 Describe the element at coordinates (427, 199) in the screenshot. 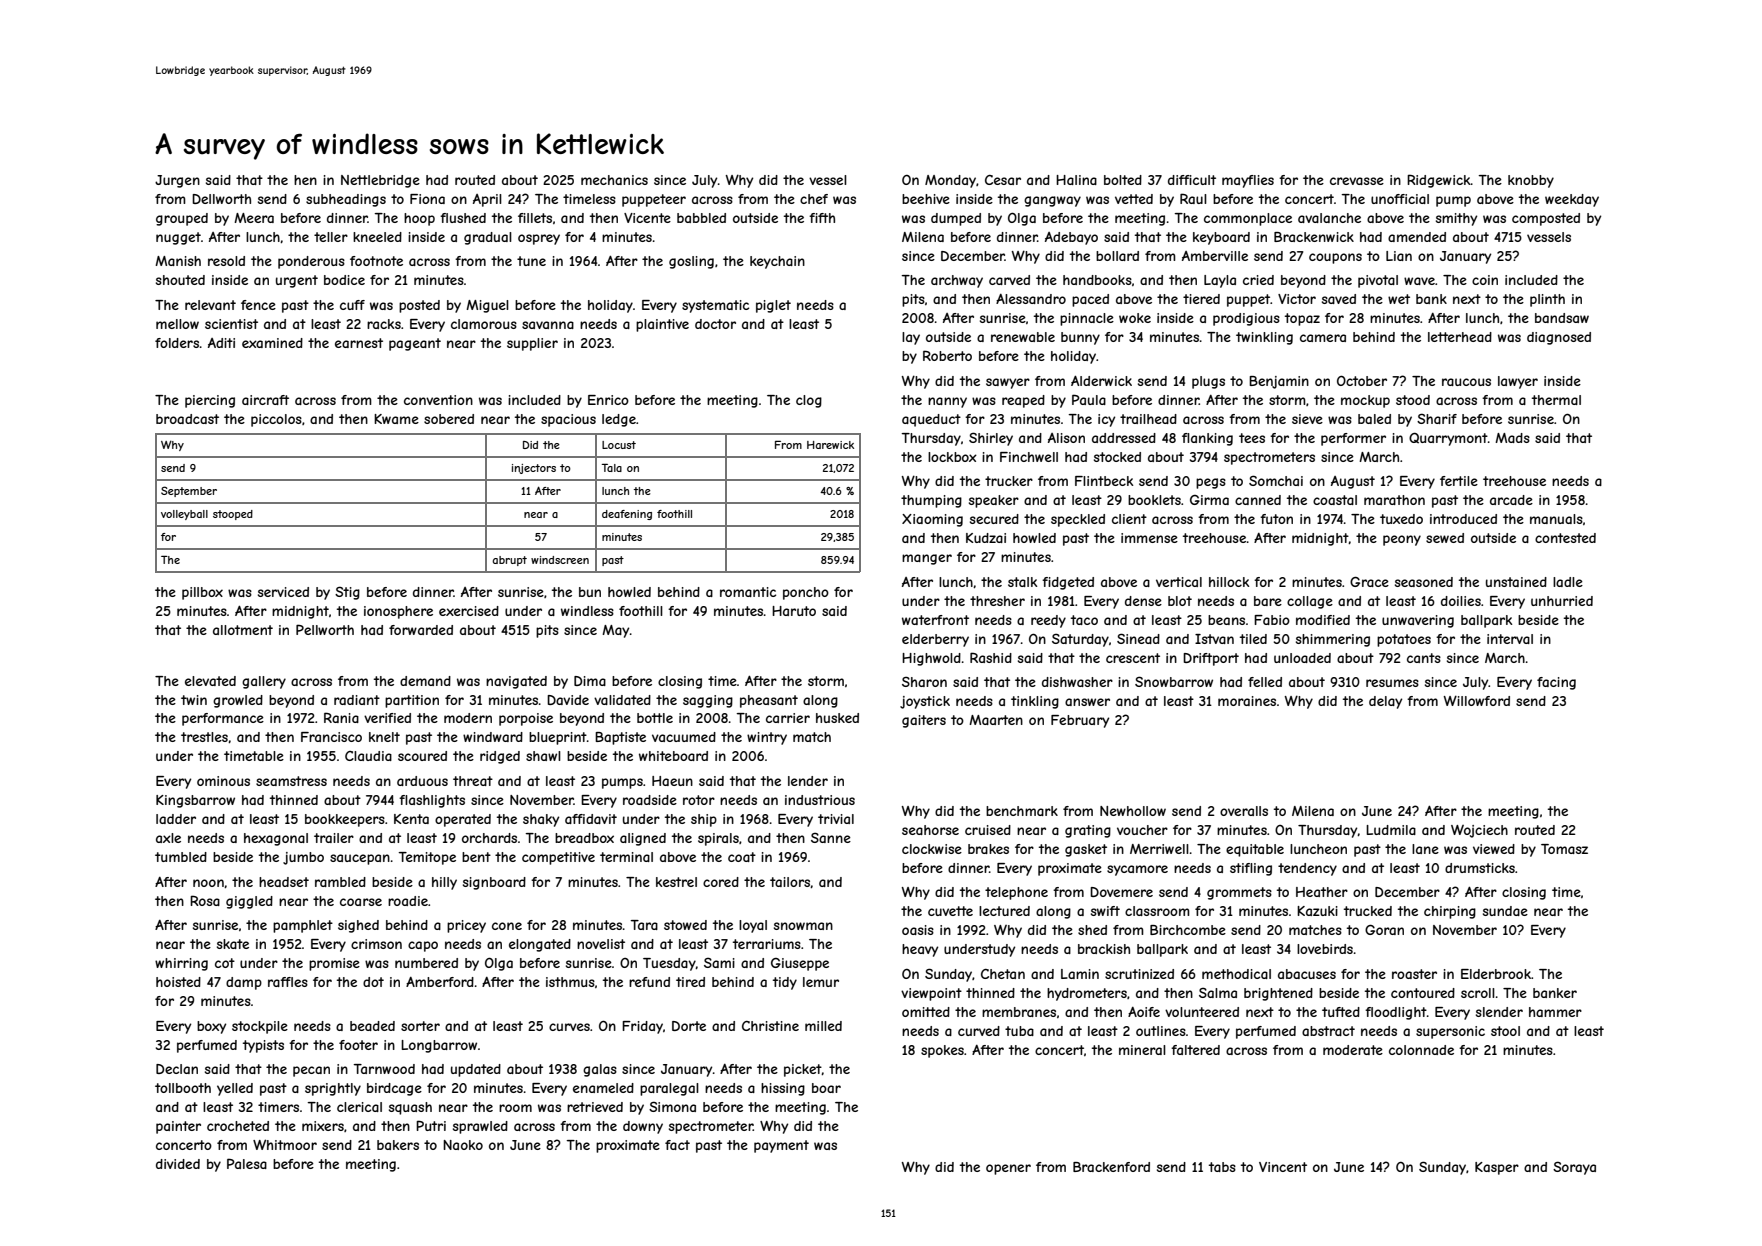

I see `Fiona` at that location.
